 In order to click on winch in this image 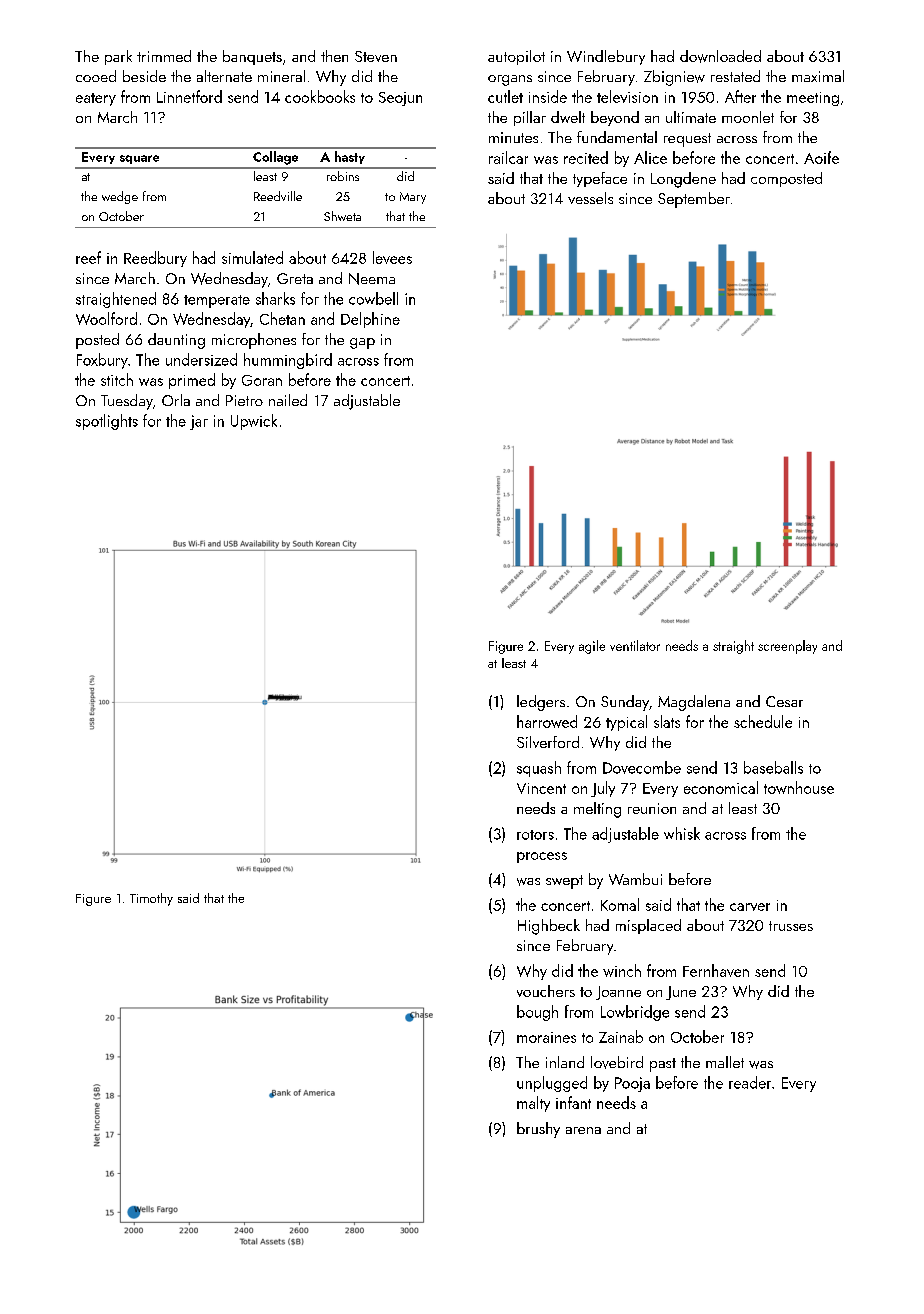, I will do `click(622, 970)`.
